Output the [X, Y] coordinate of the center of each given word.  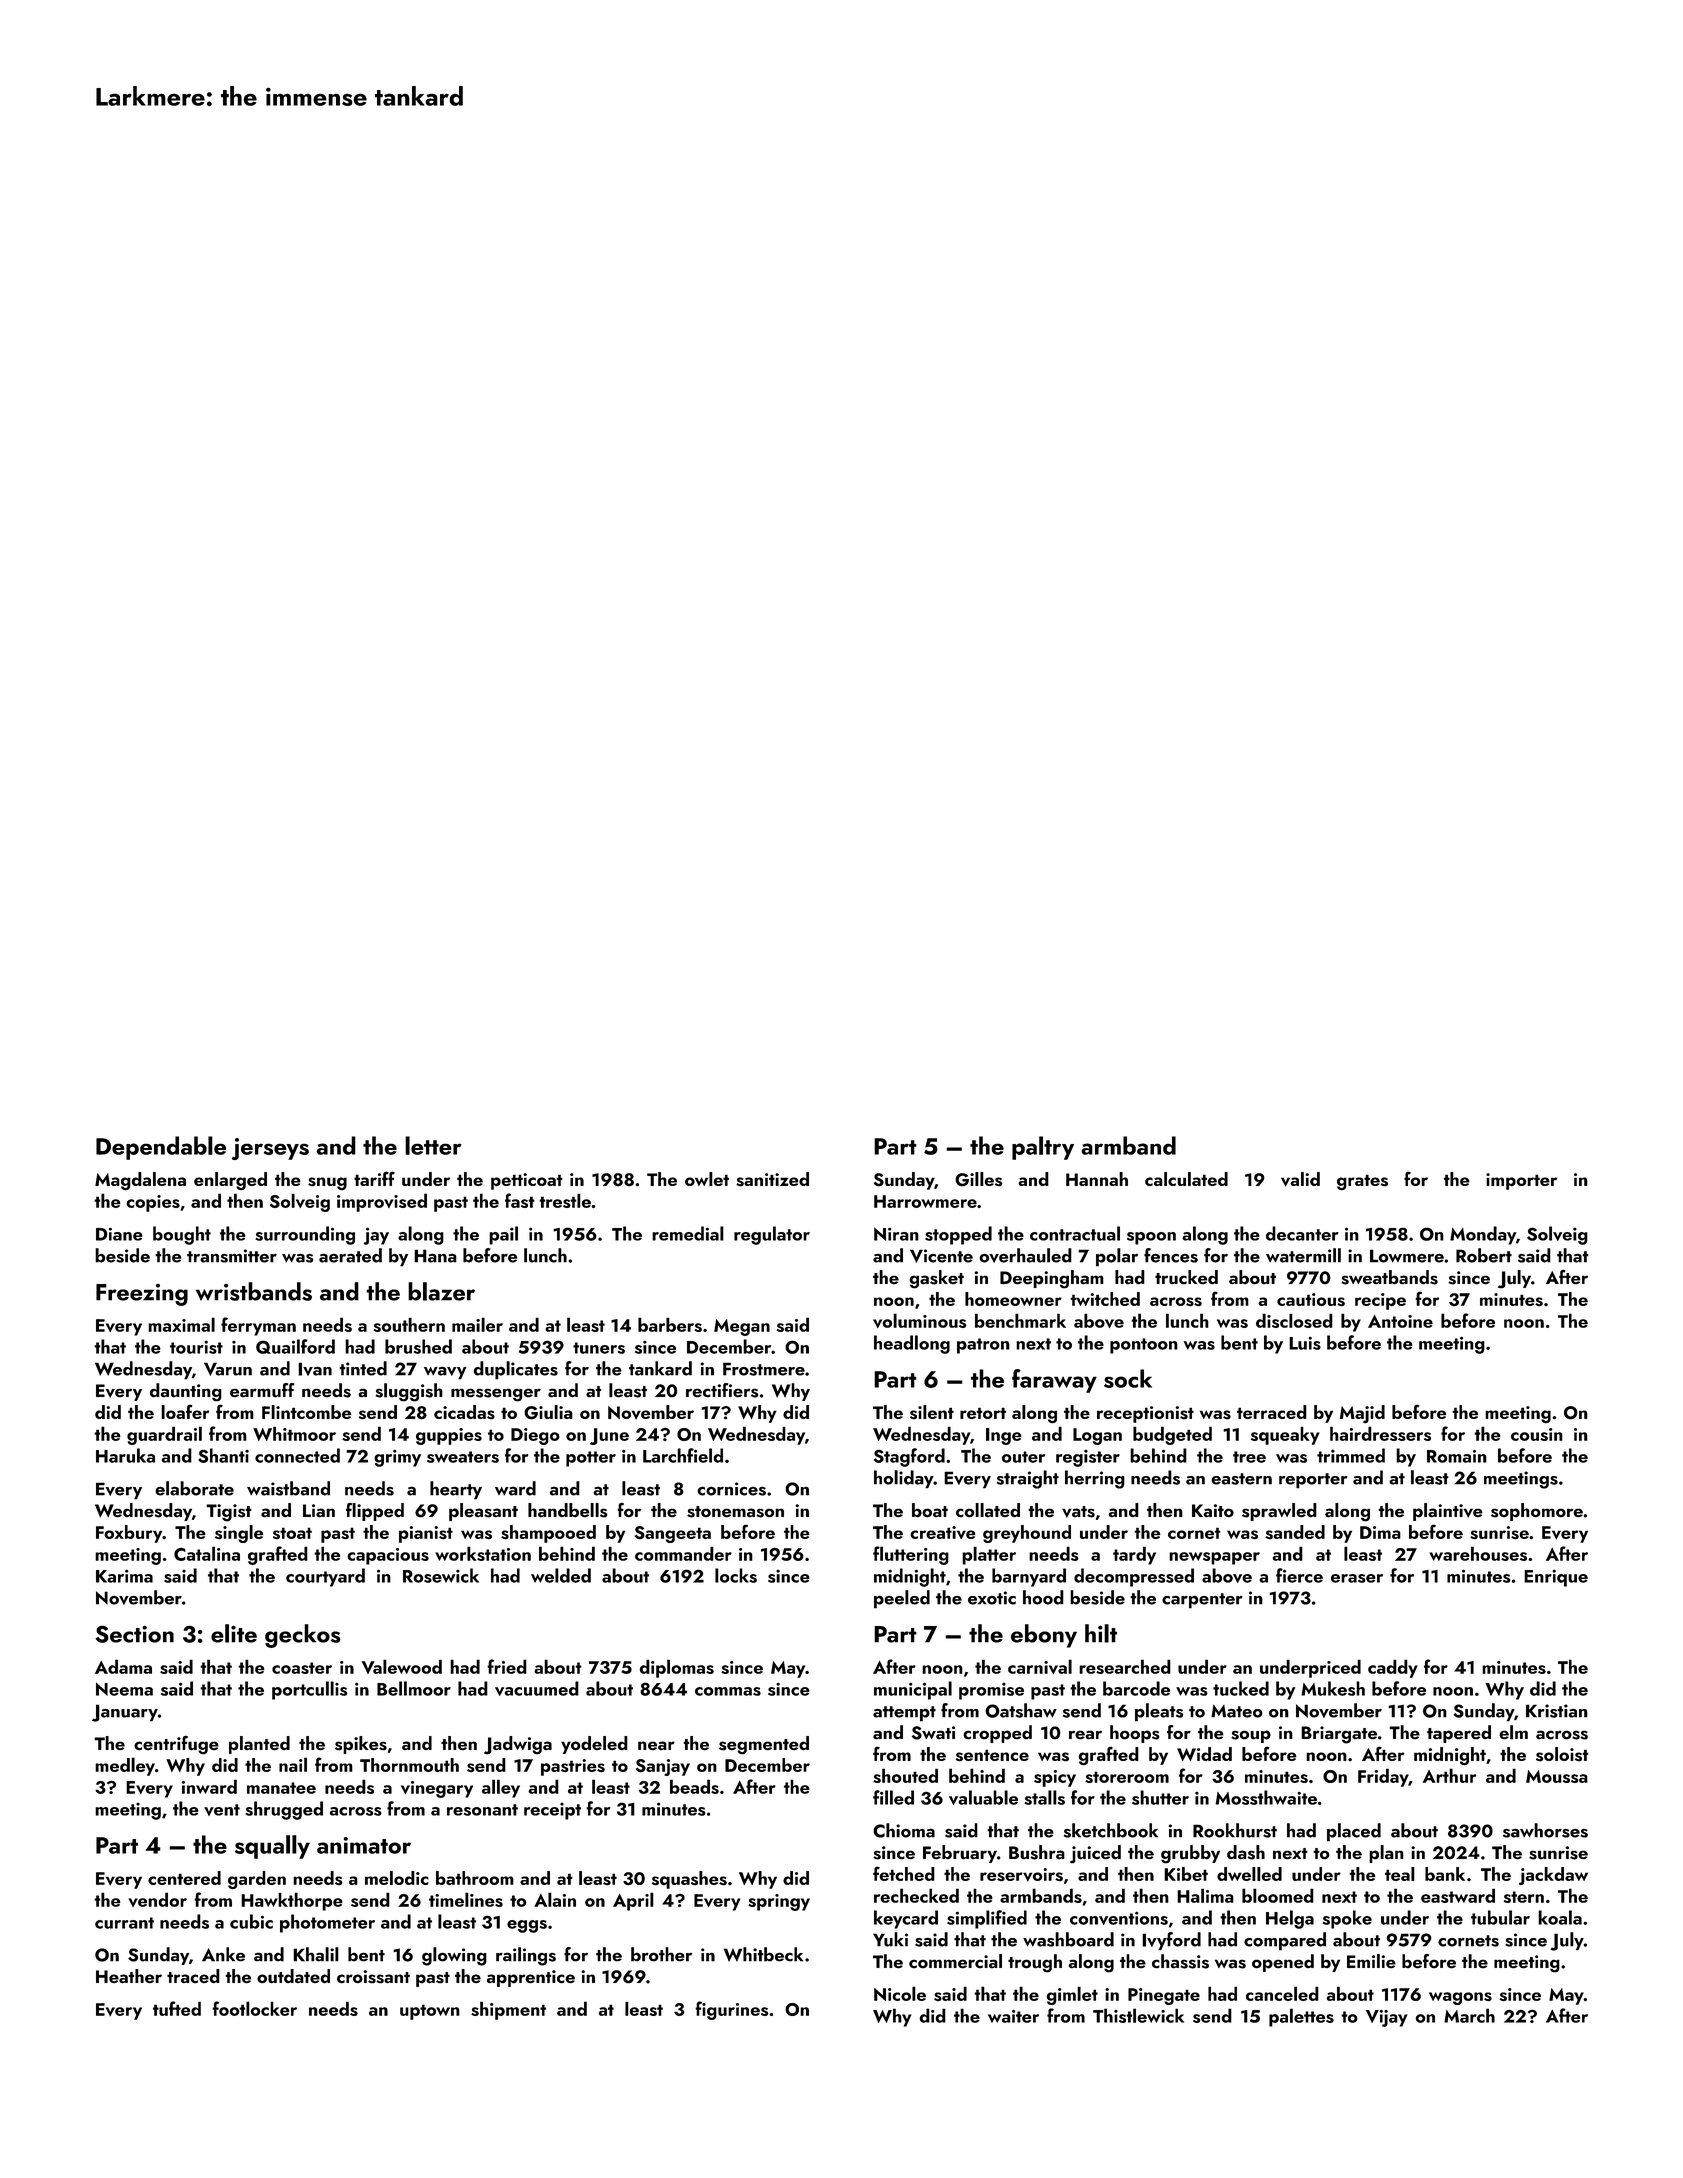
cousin [1537, 1434]
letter [433, 1145]
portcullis [309, 1690]
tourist [196, 1347]
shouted [905, 1775]
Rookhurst [1235, 1830]
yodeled [594, 1745]
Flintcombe [307, 1412]
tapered [1459, 1734]
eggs [527, 1926]
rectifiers [722, 1390]
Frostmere [764, 1369]
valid [1300, 1179]
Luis [1305, 1343]
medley [125, 1766]
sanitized [772, 1179]
